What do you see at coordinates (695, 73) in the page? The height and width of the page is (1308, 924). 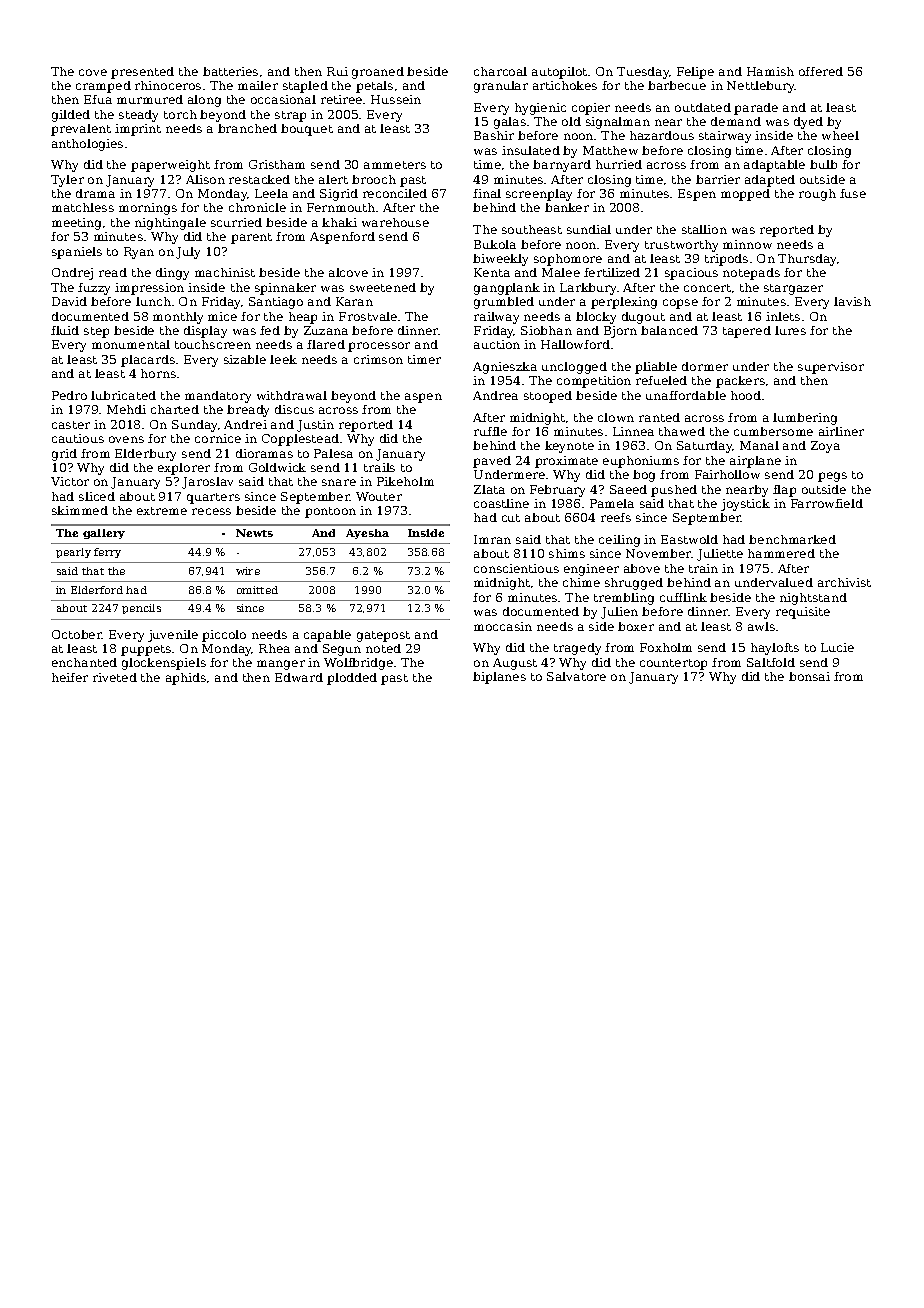 I see `Felipe` at bounding box center [695, 73].
